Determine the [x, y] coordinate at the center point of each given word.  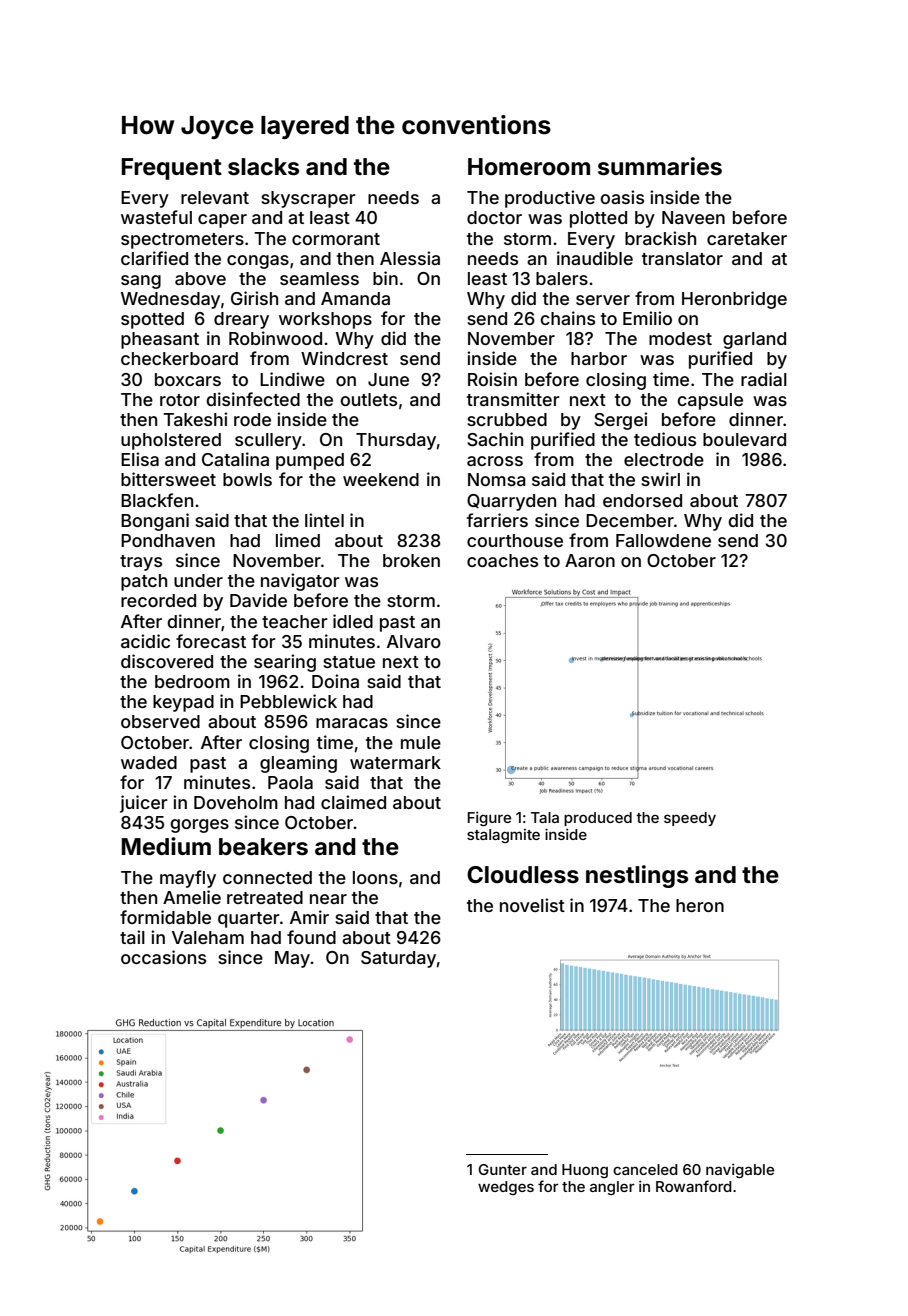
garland [754, 340]
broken [411, 560]
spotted [152, 320]
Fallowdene [663, 540]
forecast [211, 641]
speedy [690, 819]
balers [562, 278]
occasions [163, 957]
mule [421, 742]
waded [149, 762]
